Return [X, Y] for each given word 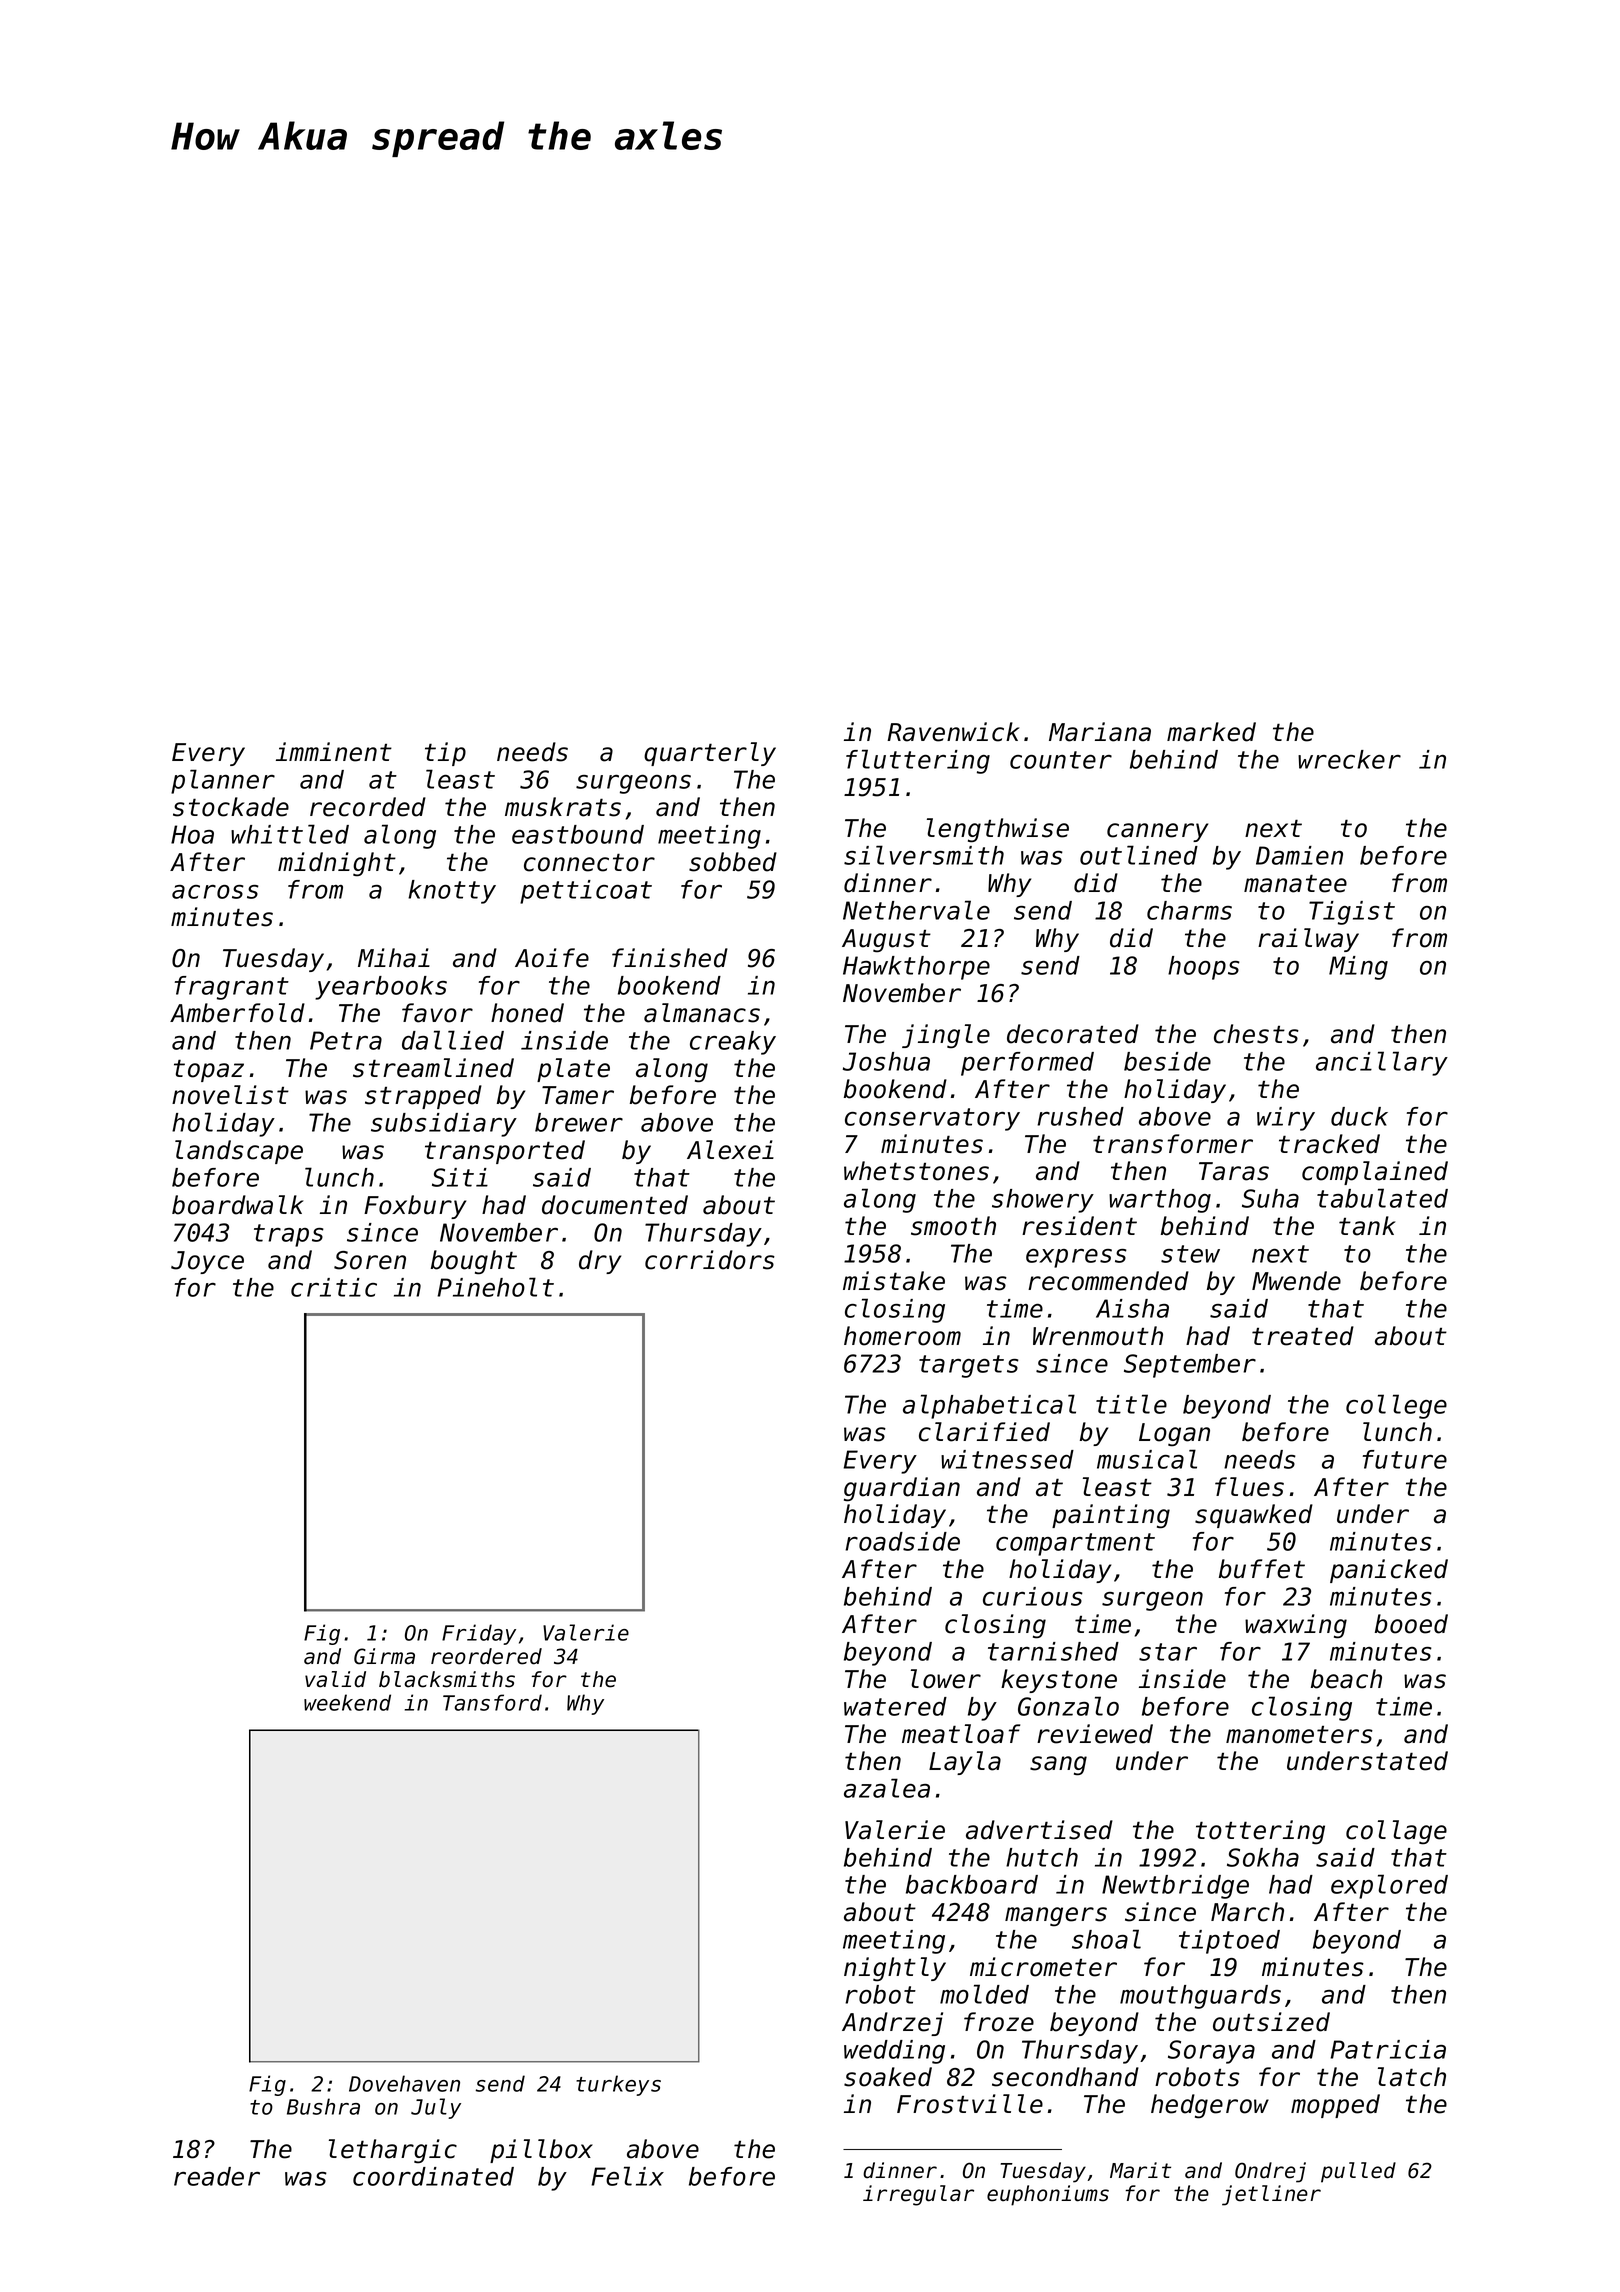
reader [217, 2176]
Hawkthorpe [916, 968]
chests [1256, 1034]
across [215, 892]
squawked [1254, 1516]
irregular [918, 2195]
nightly [895, 1969]
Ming [1358, 968]
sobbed [733, 862]
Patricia [1388, 2049]
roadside [902, 1541]
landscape [239, 1152]
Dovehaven [404, 2083]
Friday [479, 1634]
